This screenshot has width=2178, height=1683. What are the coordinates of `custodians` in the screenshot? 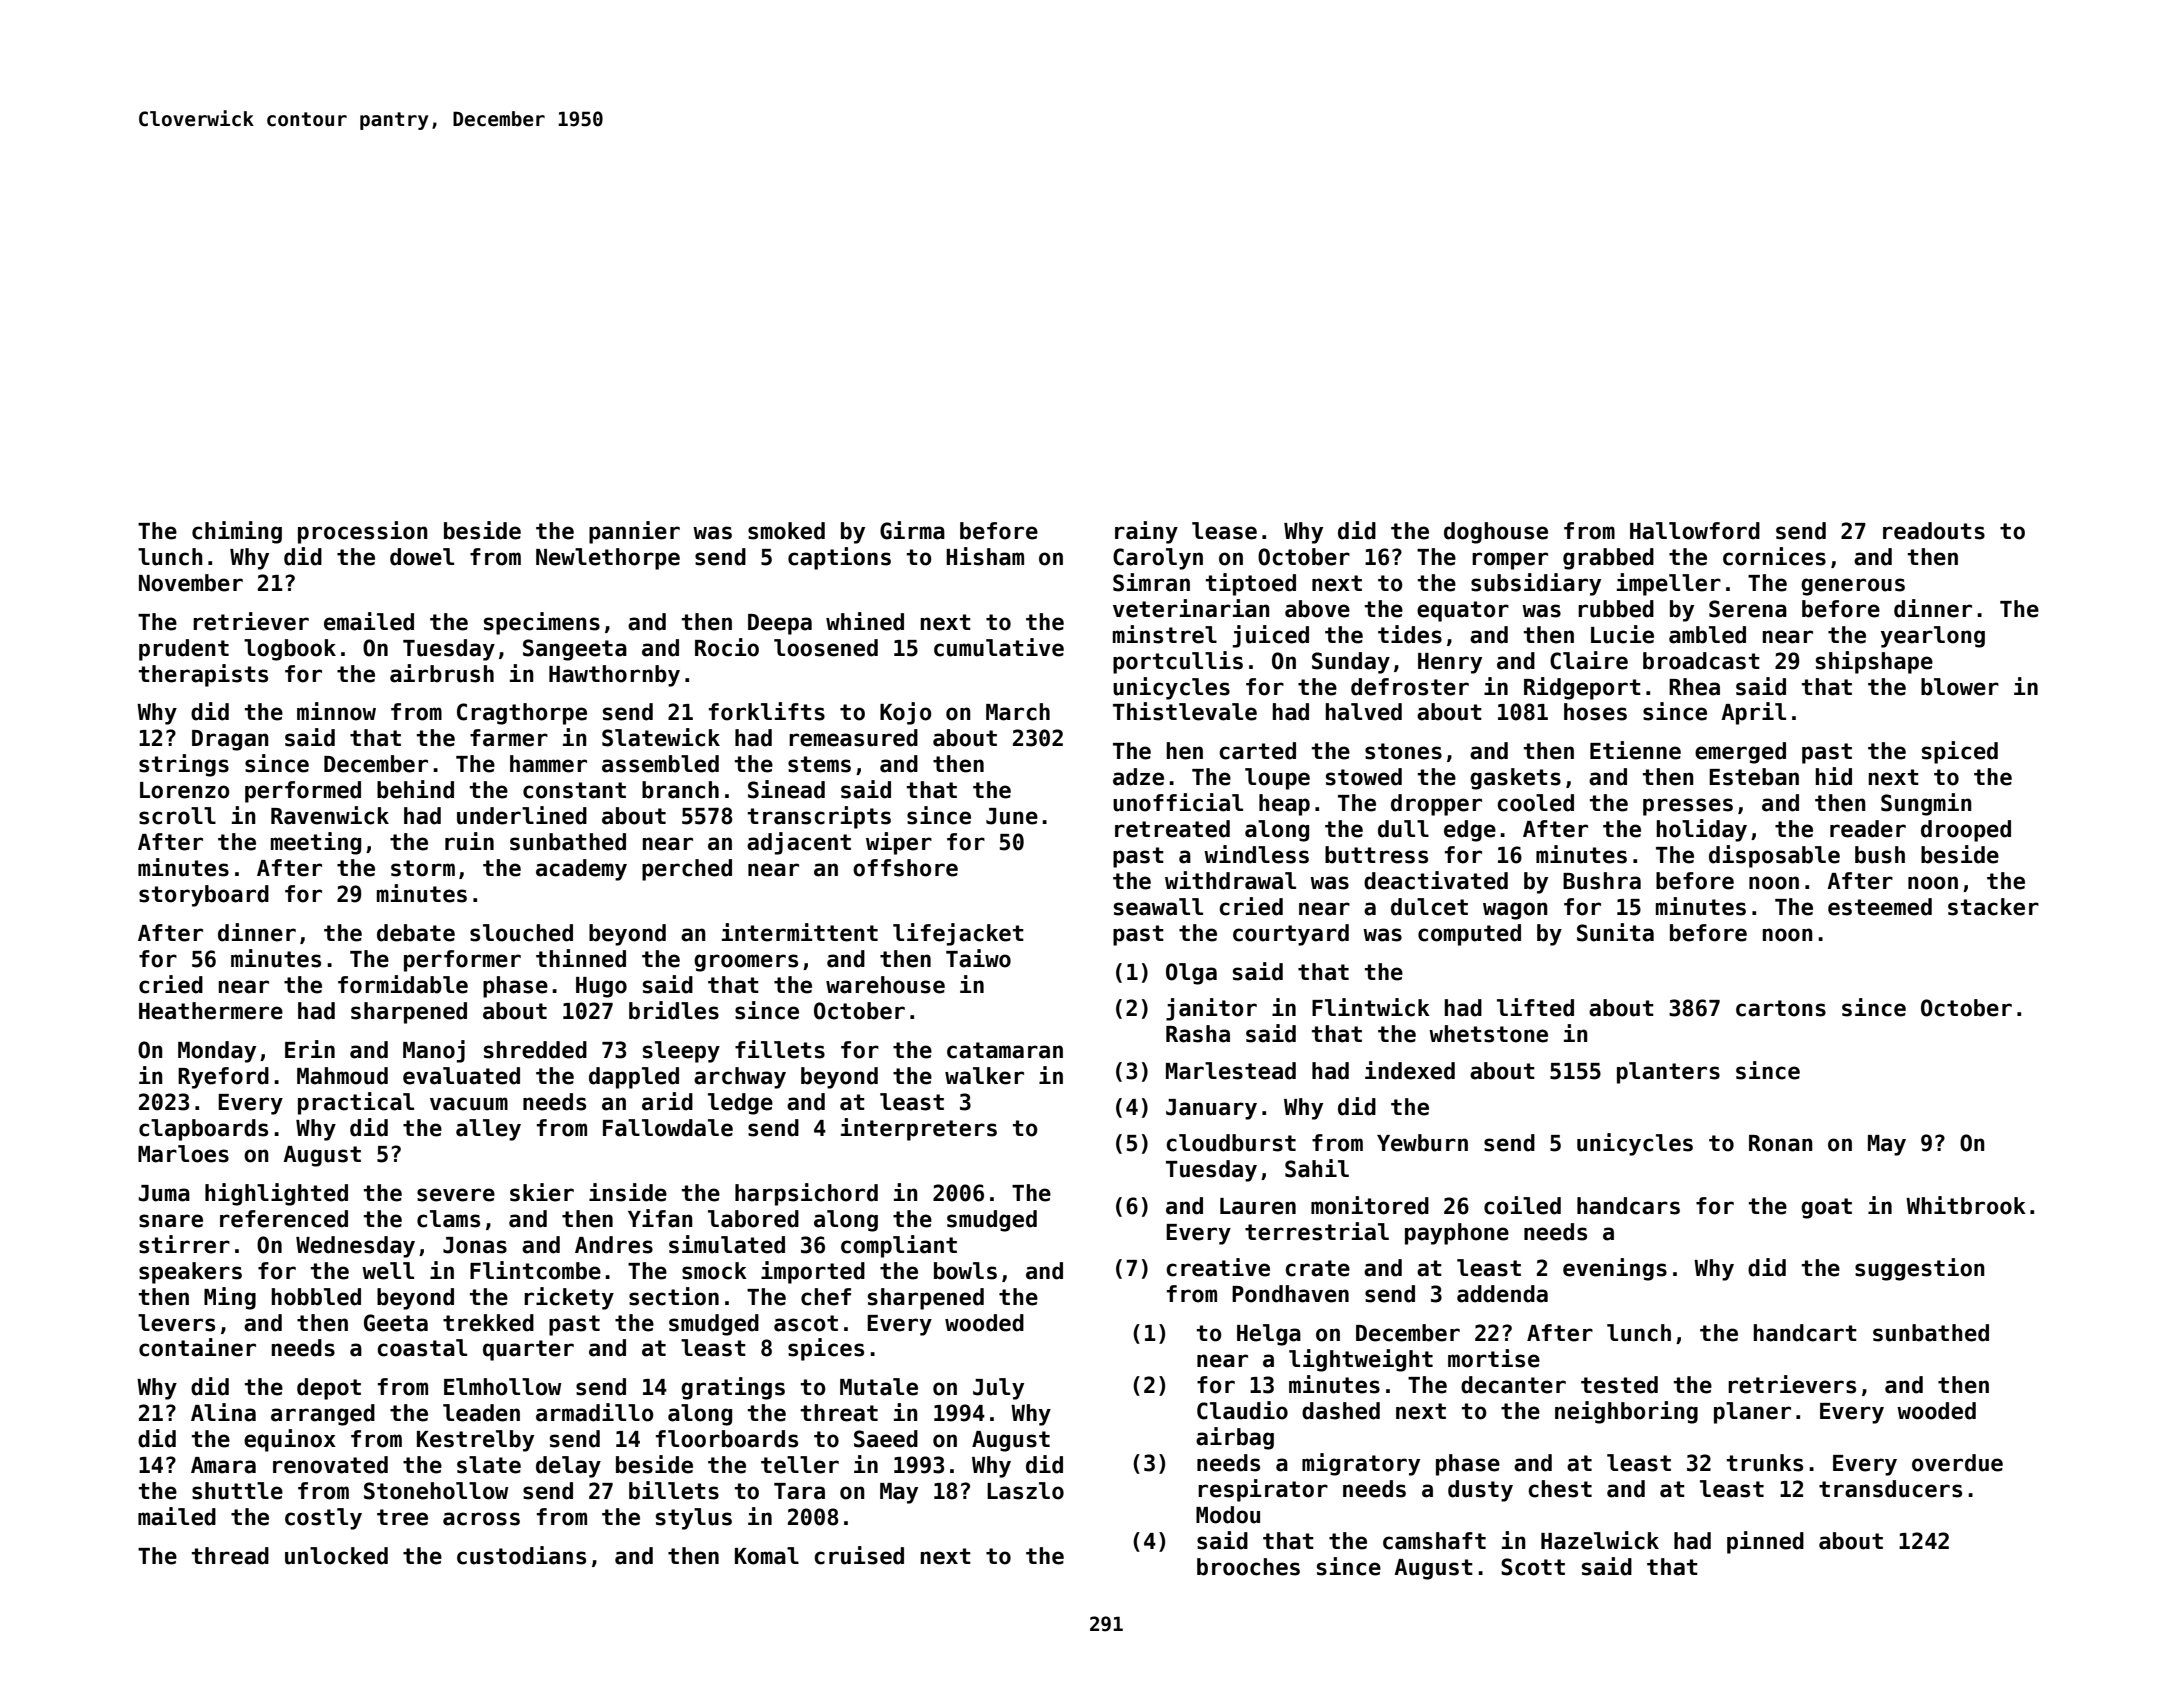 It's located at (521, 1555).
